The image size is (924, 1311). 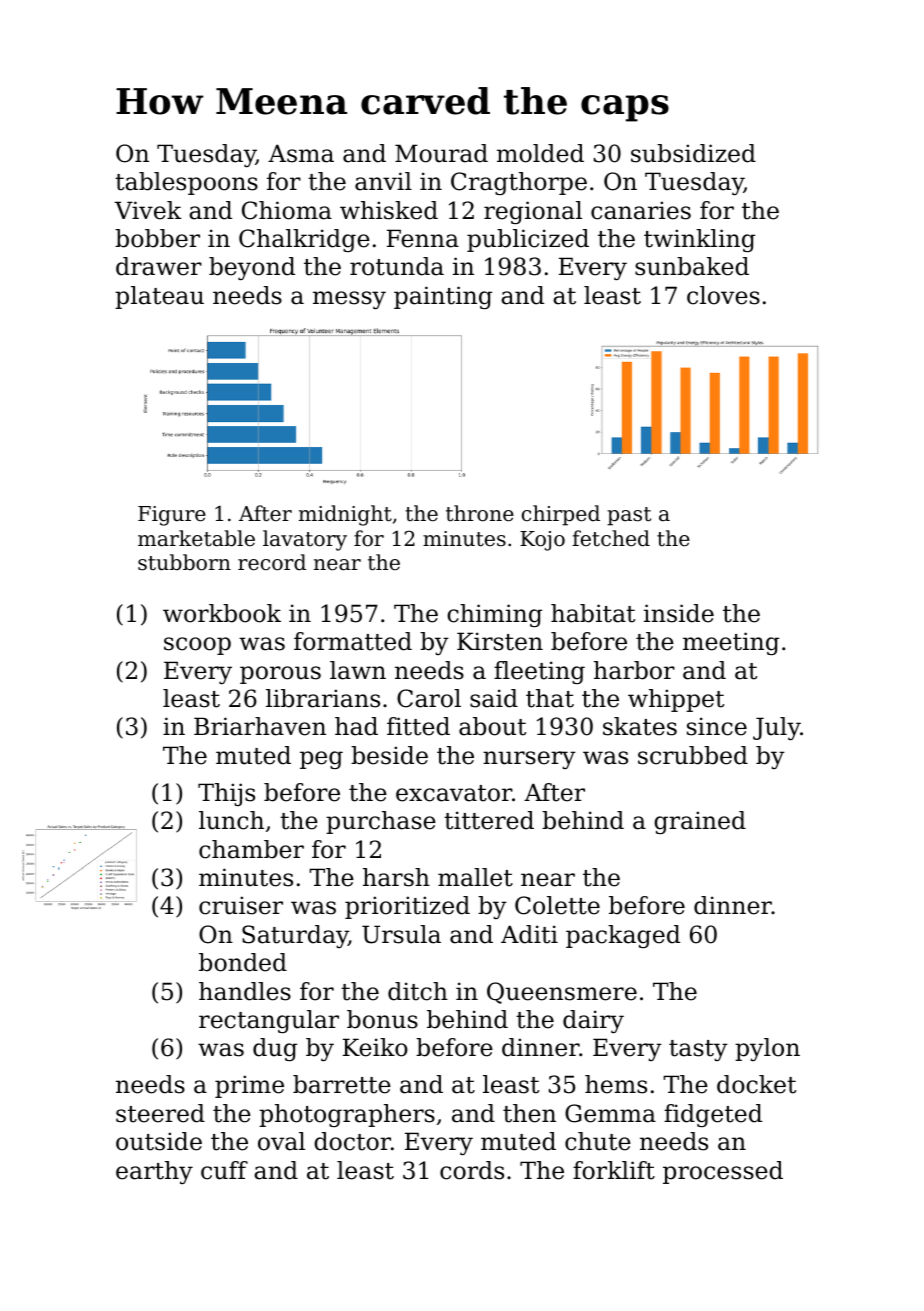 I want to click on Cragthorpe, so click(x=519, y=183).
